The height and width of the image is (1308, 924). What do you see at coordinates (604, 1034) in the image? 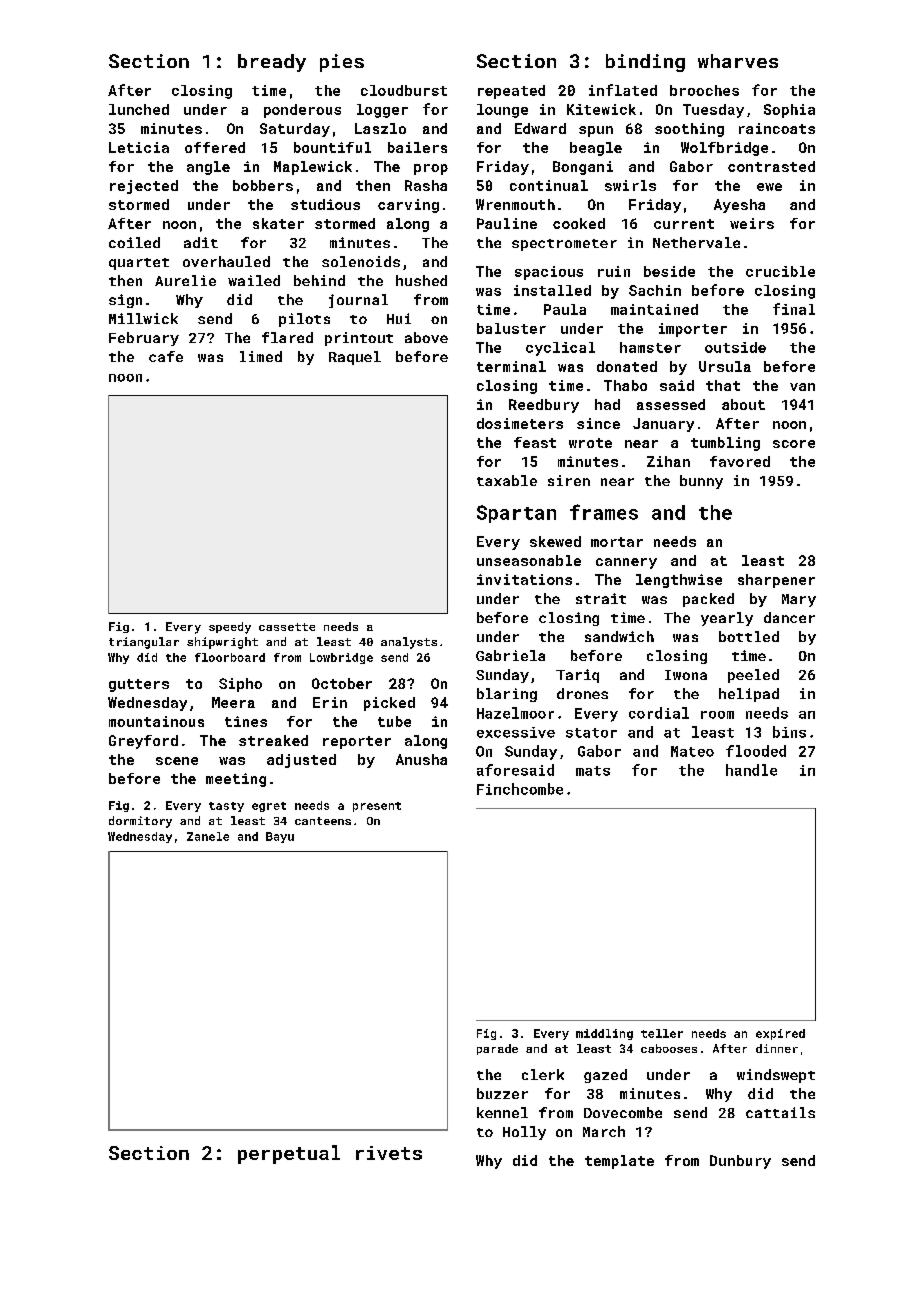
I see `middling` at bounding box center [604, 1034].
